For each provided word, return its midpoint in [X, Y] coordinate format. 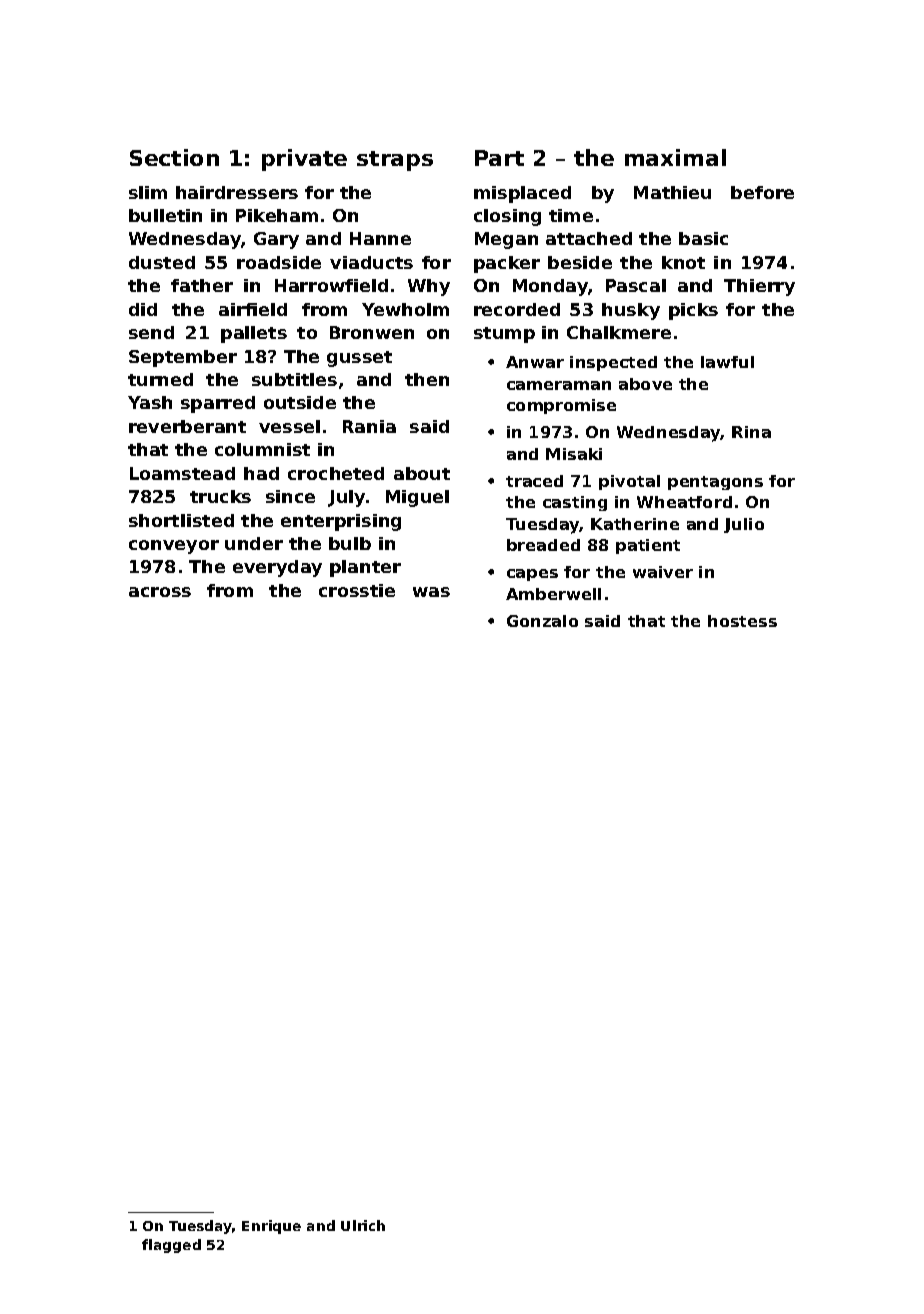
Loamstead [182, 473]
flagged [171, 1246]
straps [395, 161]
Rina [751, 432]
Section [174, 157]
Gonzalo [542, 621]
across [160, 592]
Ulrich [363, 1225]
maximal [675, 157]
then [427, 379]
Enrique [271, 1227]
